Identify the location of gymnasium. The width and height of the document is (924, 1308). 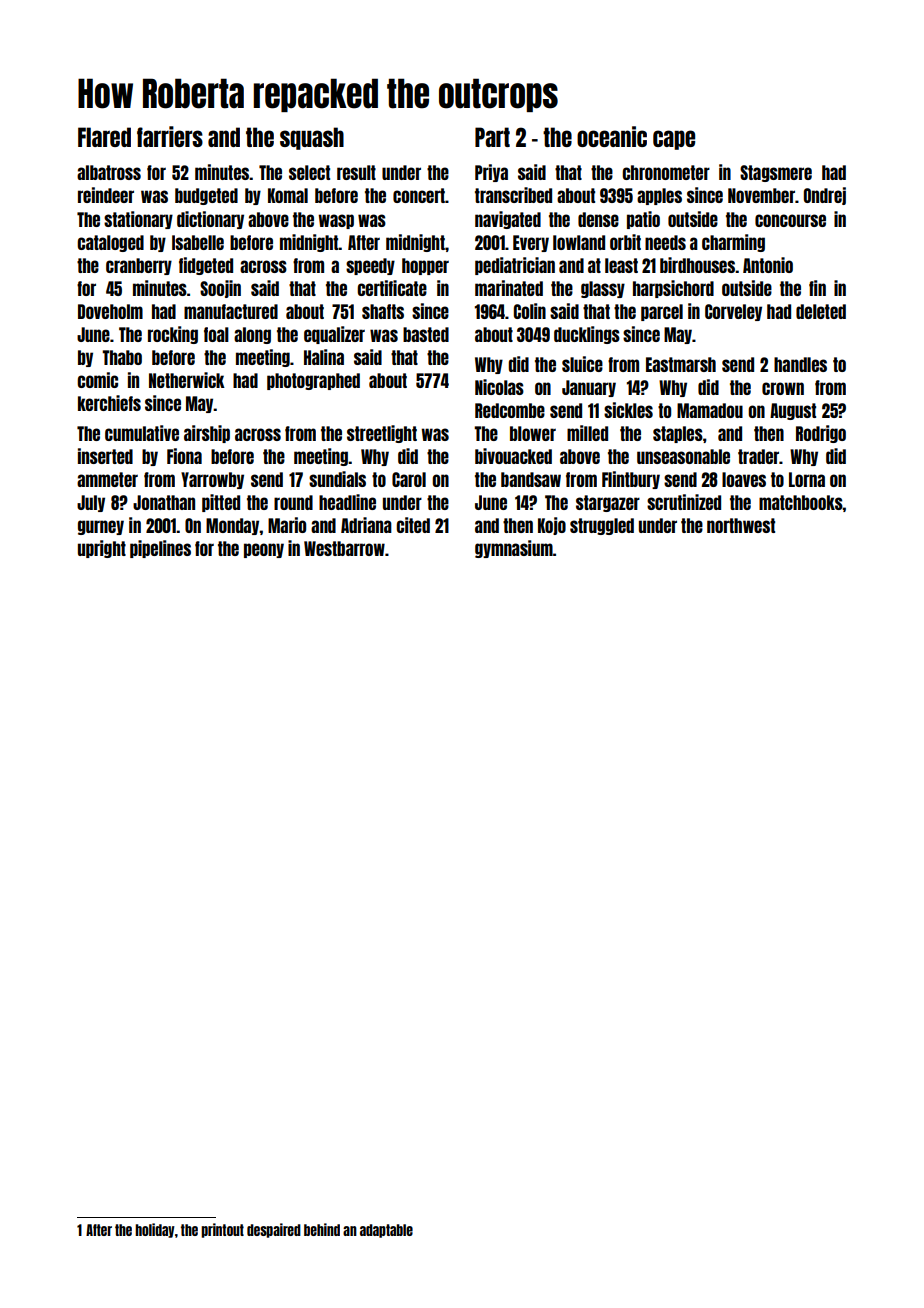
(514, 549).
